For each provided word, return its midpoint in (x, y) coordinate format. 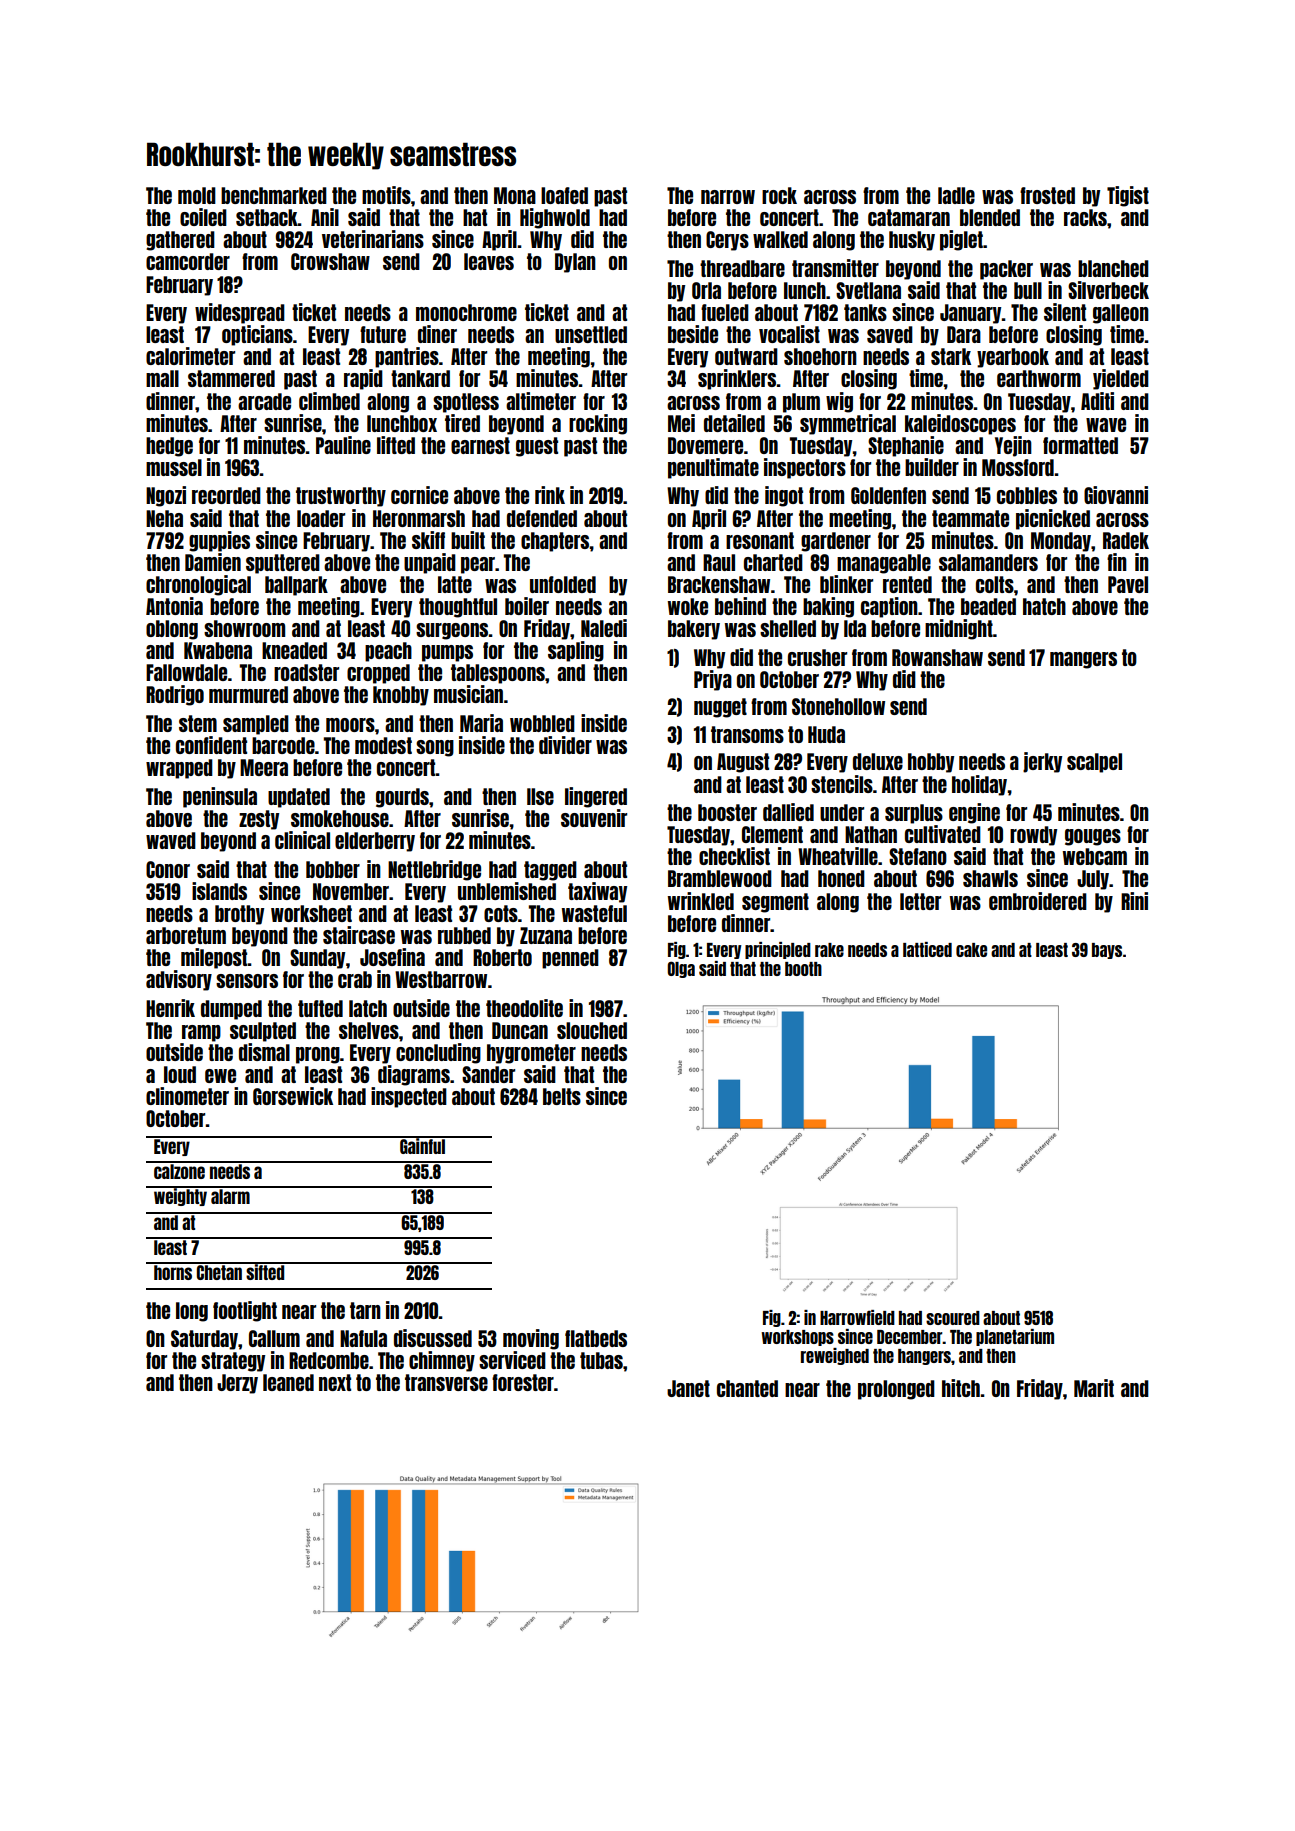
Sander (488, 1074)
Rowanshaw (937, 657)
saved (890, 334)
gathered (180, 241)
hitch (961, 1388)
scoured (953, 1318)
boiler (527, 606)
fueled (725, 312)
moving (531, 1339)
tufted (320, 1008)
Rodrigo (175, 695)
